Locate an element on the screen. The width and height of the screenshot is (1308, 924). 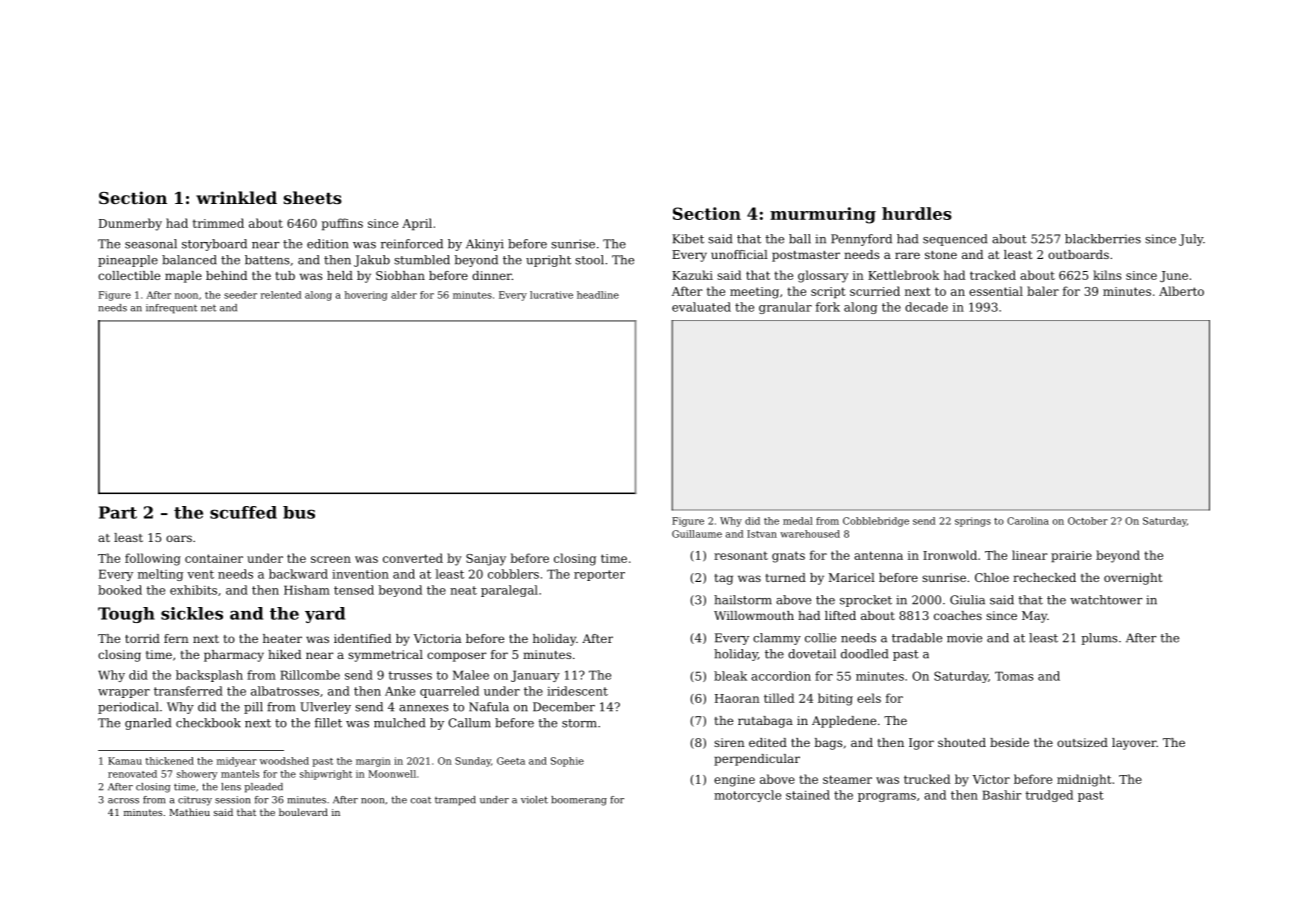
sheets is located at coordinates (313, 197).
